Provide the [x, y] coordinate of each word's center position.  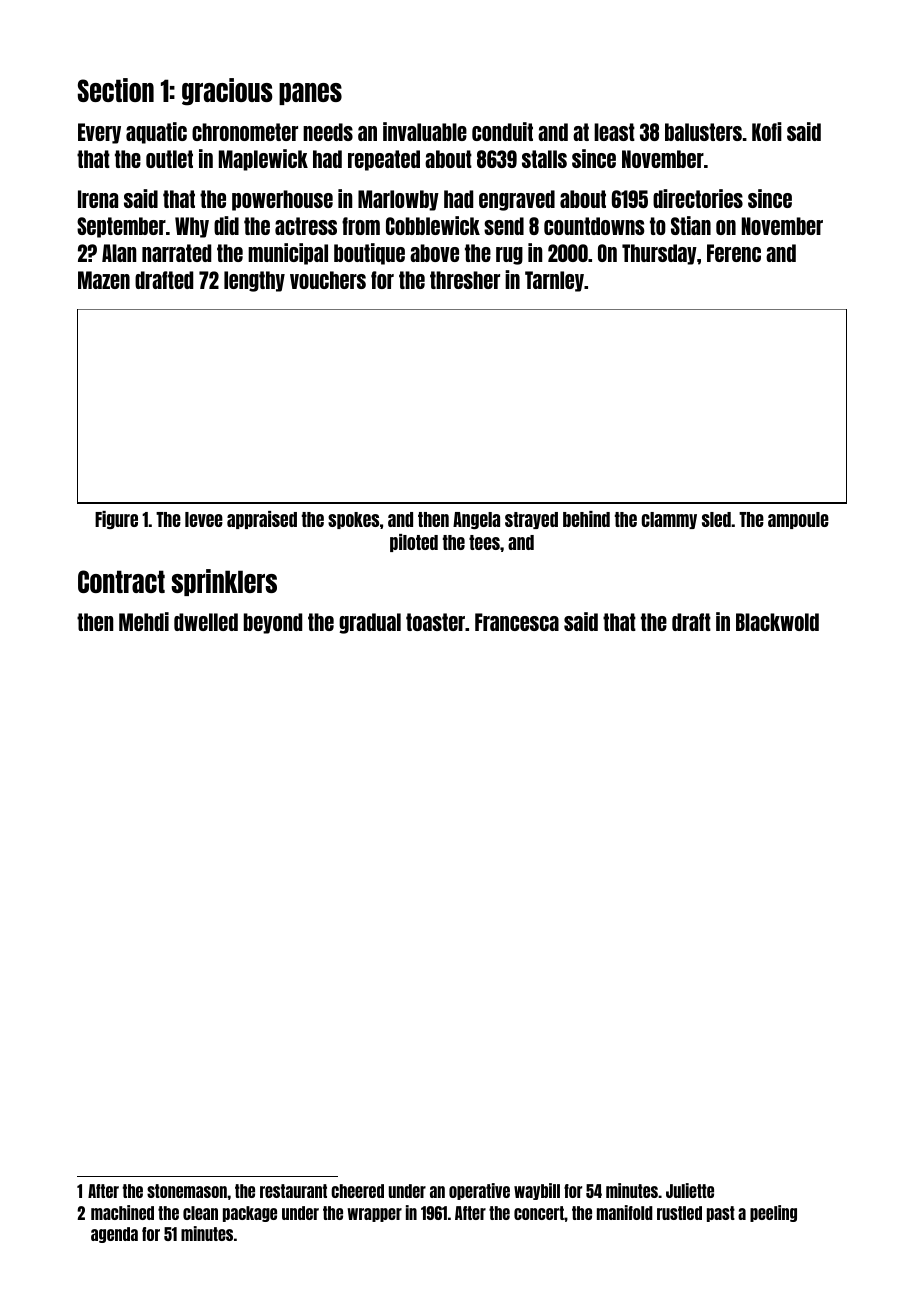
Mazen [104, 280]
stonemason [187, 1191]
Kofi [767, 131]
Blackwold [777, 622]
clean [200, 1213]
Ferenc [734, 253]
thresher [465, 280]
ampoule [798, 520]
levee [204, 519]
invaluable [425, 131]
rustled [679, 1213]
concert [539, 1213]
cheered [357, 1191]
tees [484, 542]
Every [99, 133]
